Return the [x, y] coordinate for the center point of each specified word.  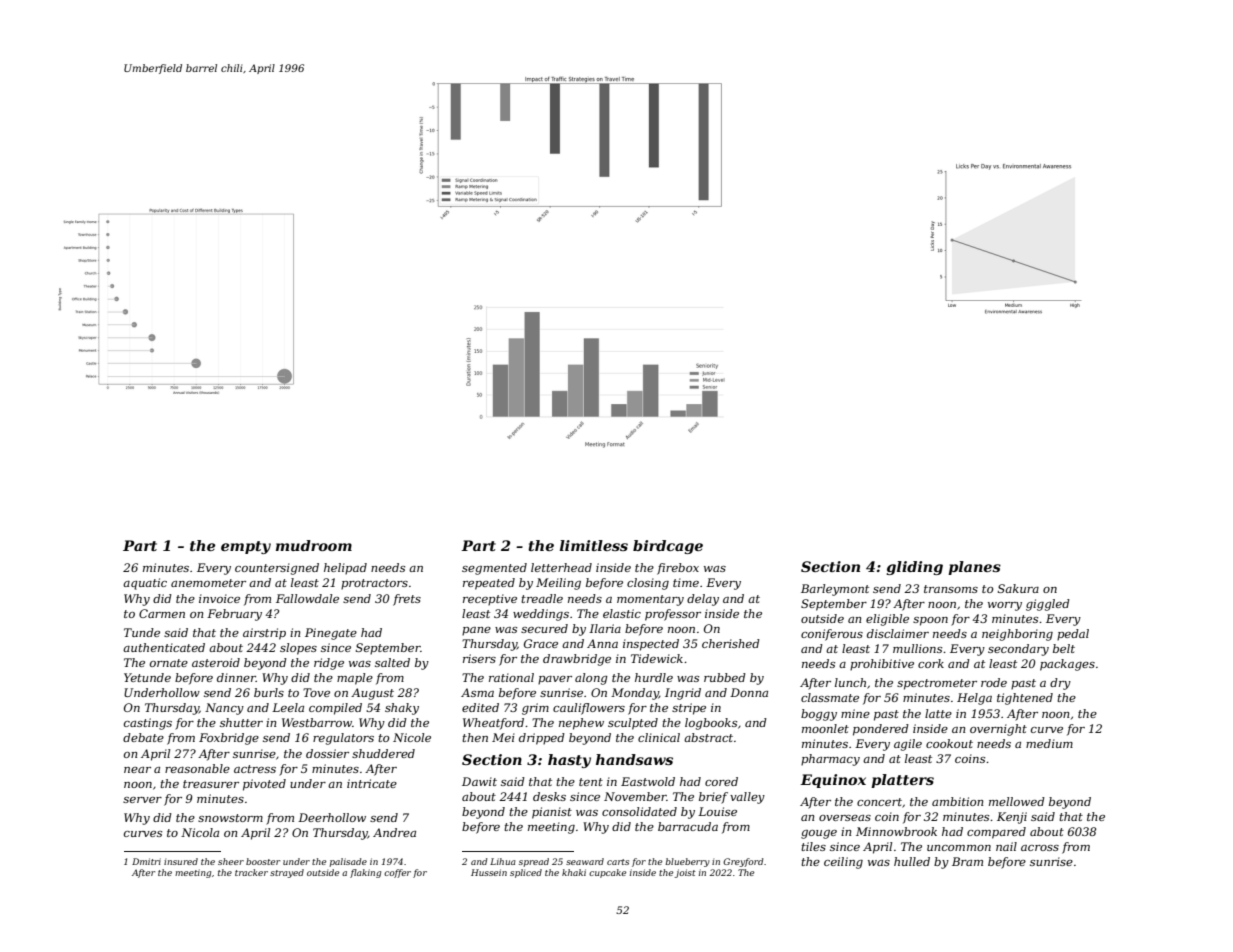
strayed [287, 873]
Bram [967, 861]
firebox [678, 569]
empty [246, 547]
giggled [1048, 605]
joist [685, 873]
